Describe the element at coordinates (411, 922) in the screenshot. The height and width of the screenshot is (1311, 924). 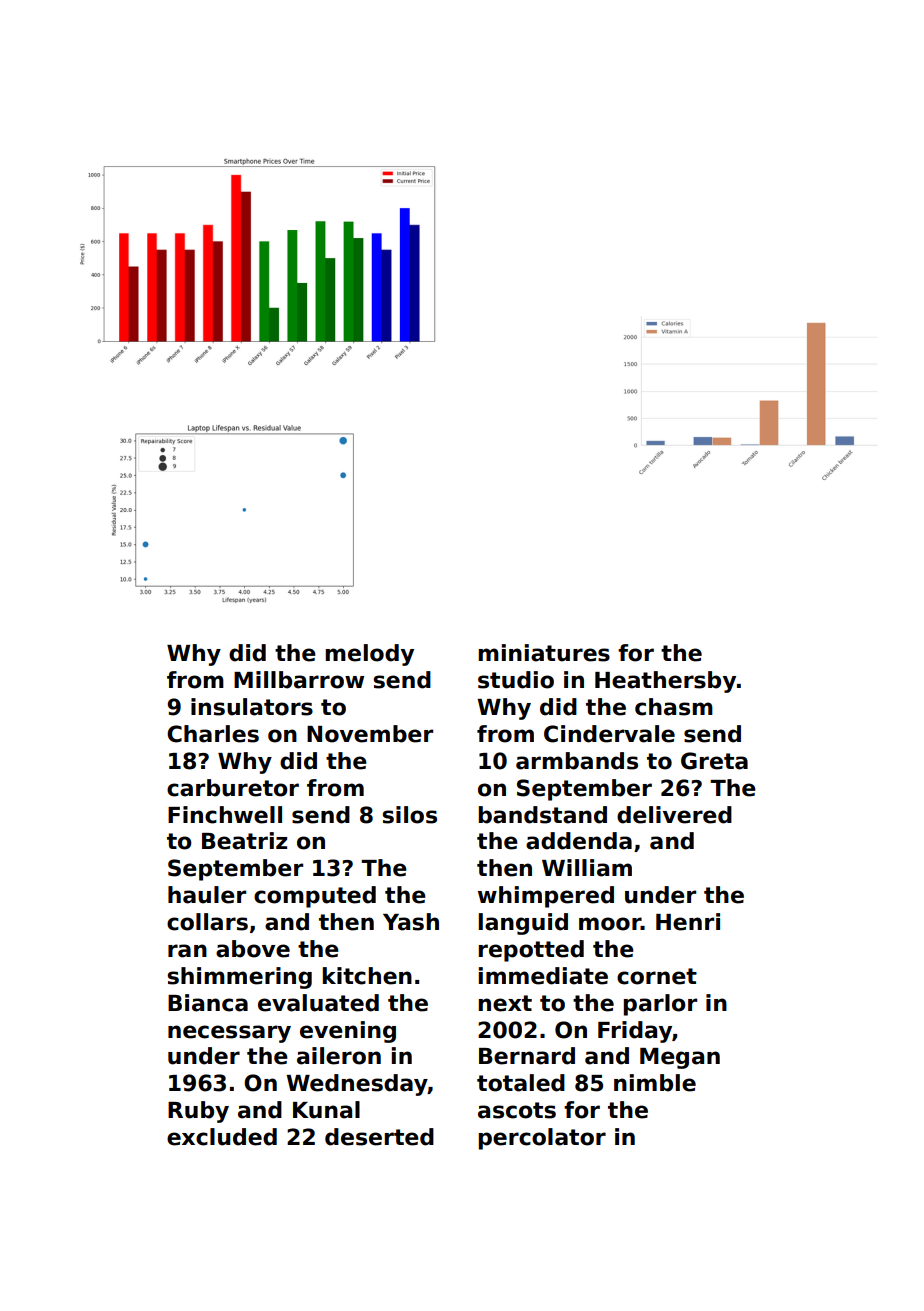
I see `Yash` at that location.
